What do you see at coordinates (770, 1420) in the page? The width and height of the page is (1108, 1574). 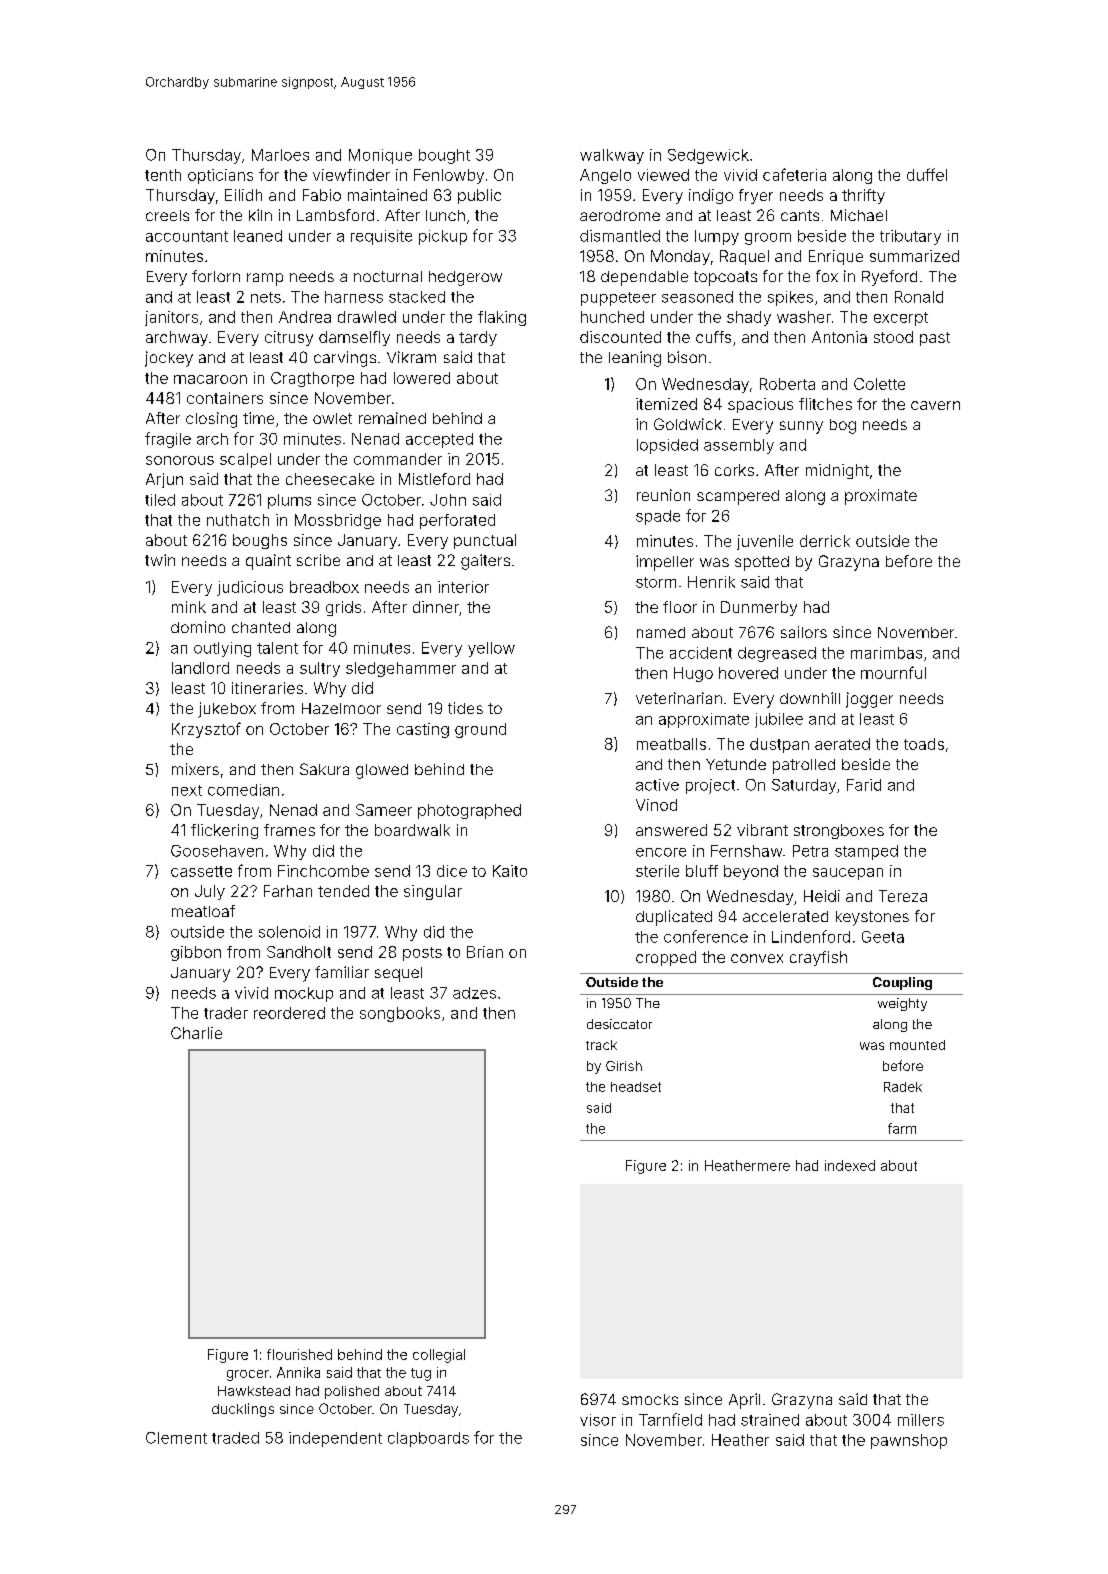 I see `strained` at bounding box center [770, 1420].
